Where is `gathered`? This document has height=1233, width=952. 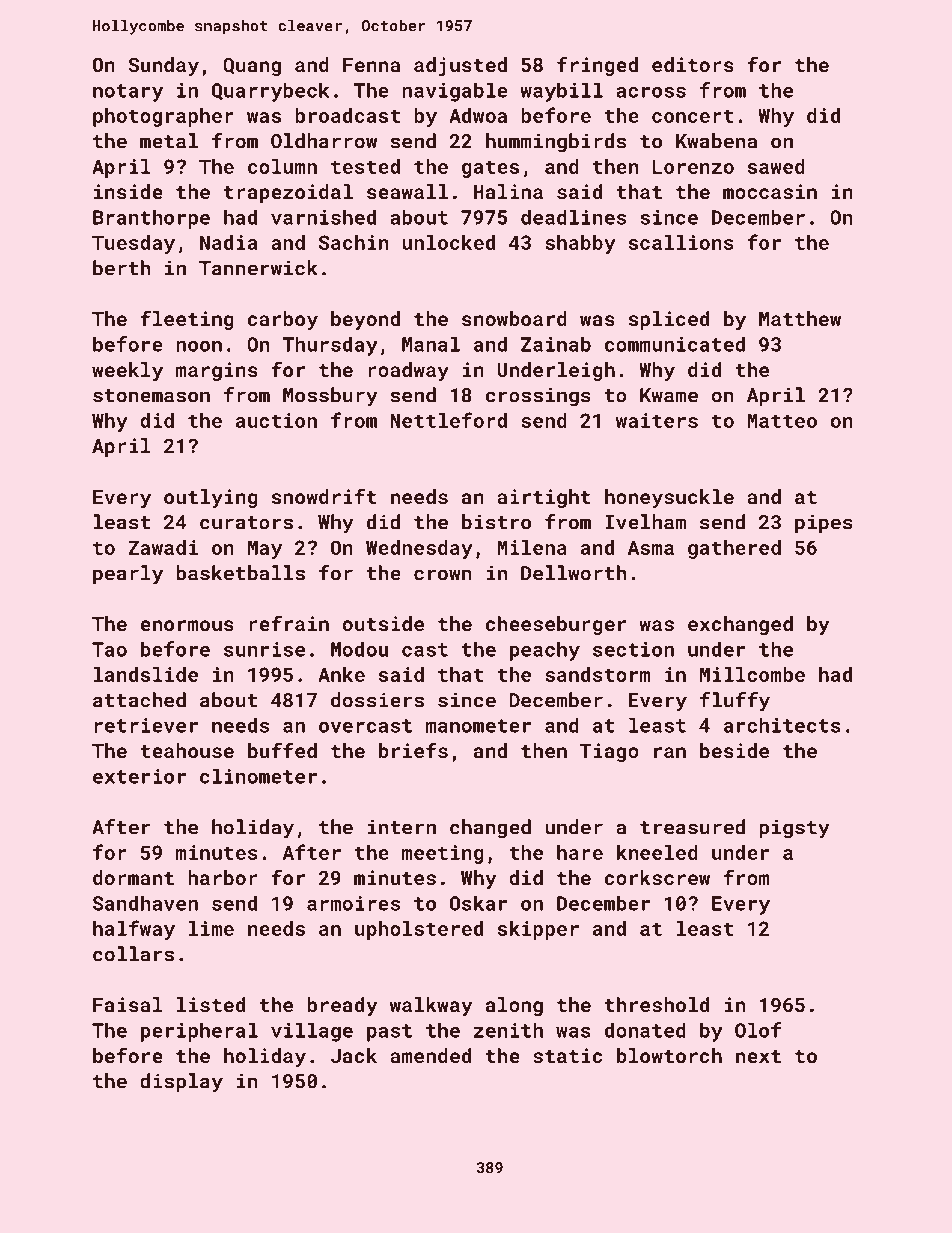 gathered is located at coordinates (734, 549).
